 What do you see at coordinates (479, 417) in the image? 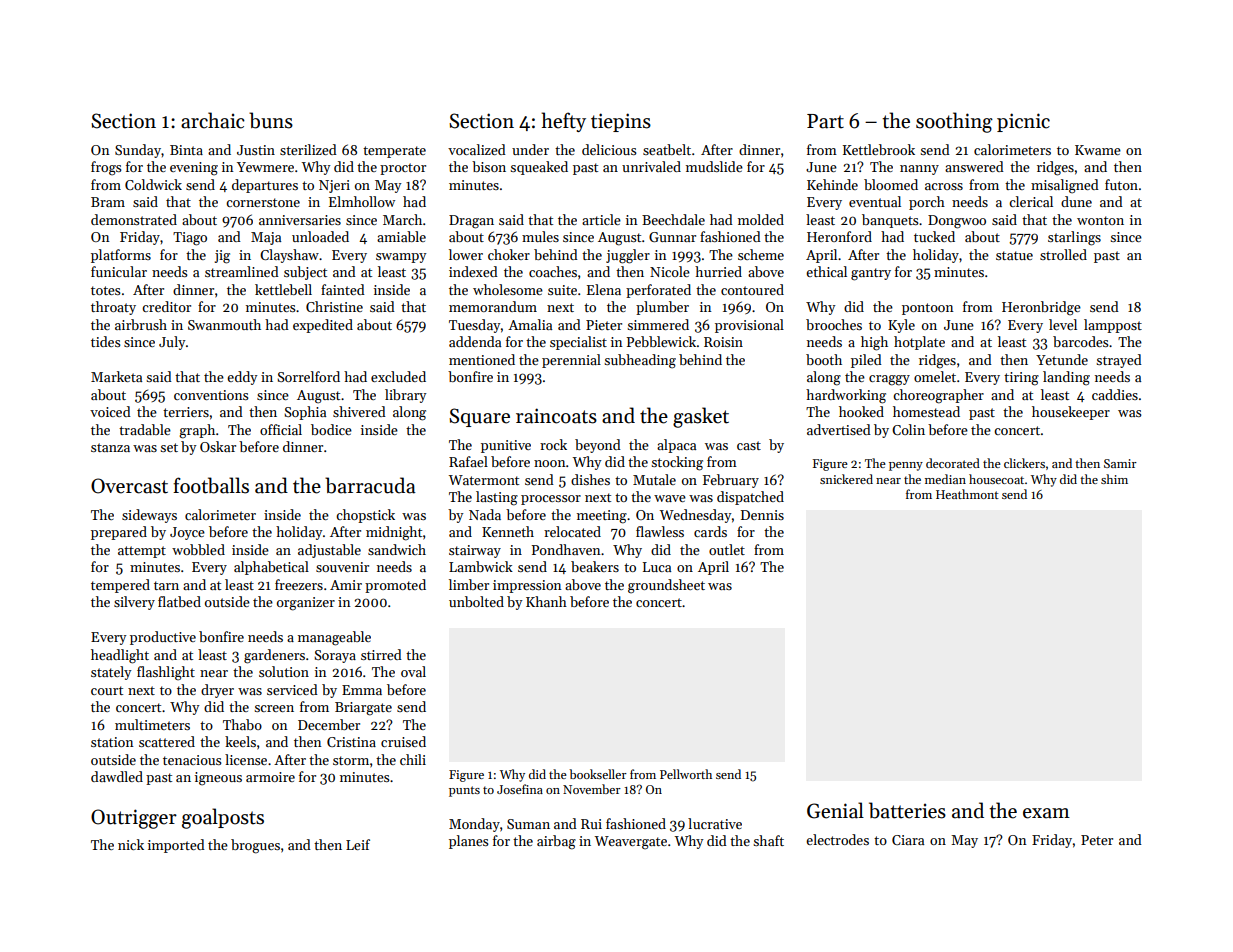
I see `Square` at bounding box center [479, 417].
